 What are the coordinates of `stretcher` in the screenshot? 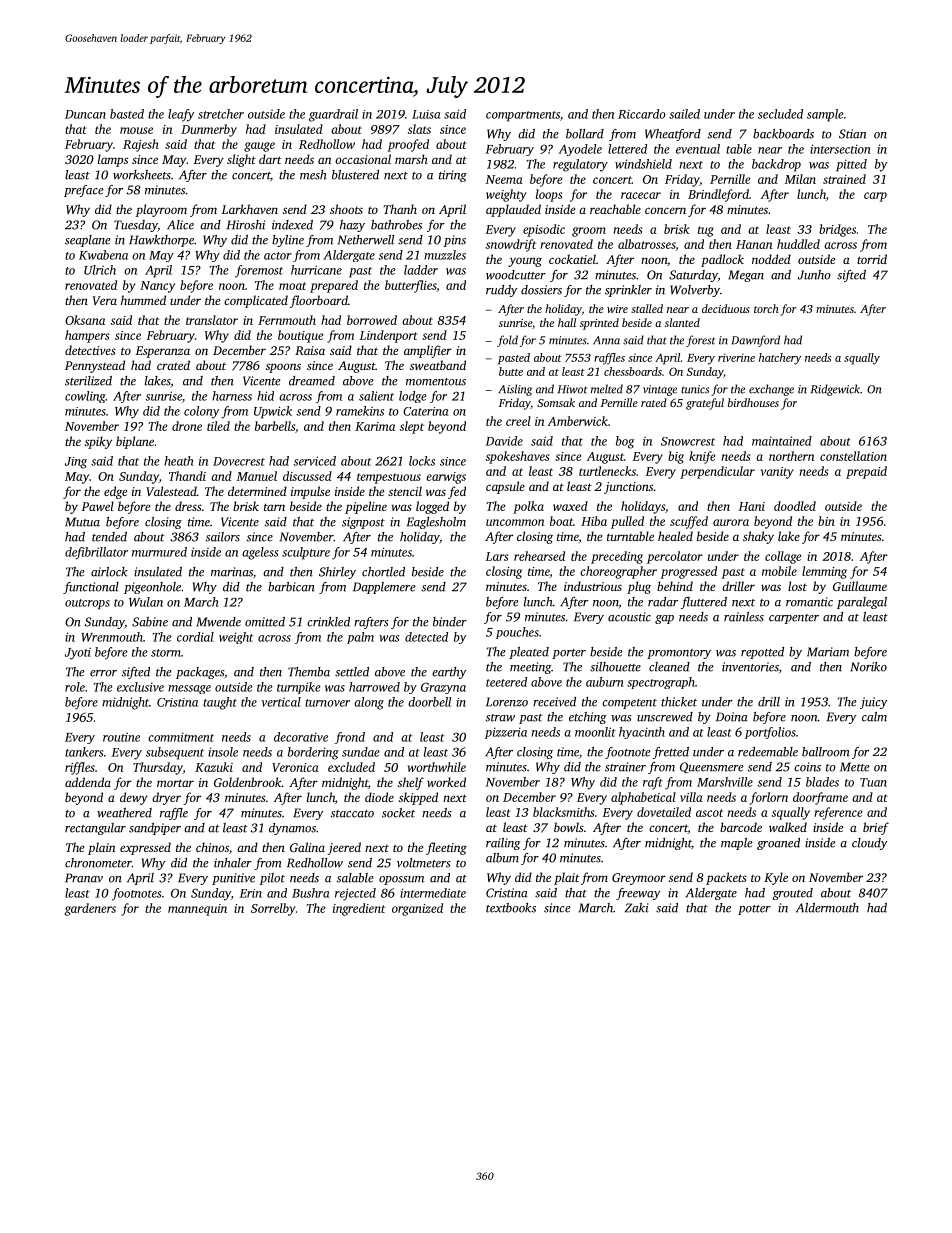 It's located at (221, 114).
